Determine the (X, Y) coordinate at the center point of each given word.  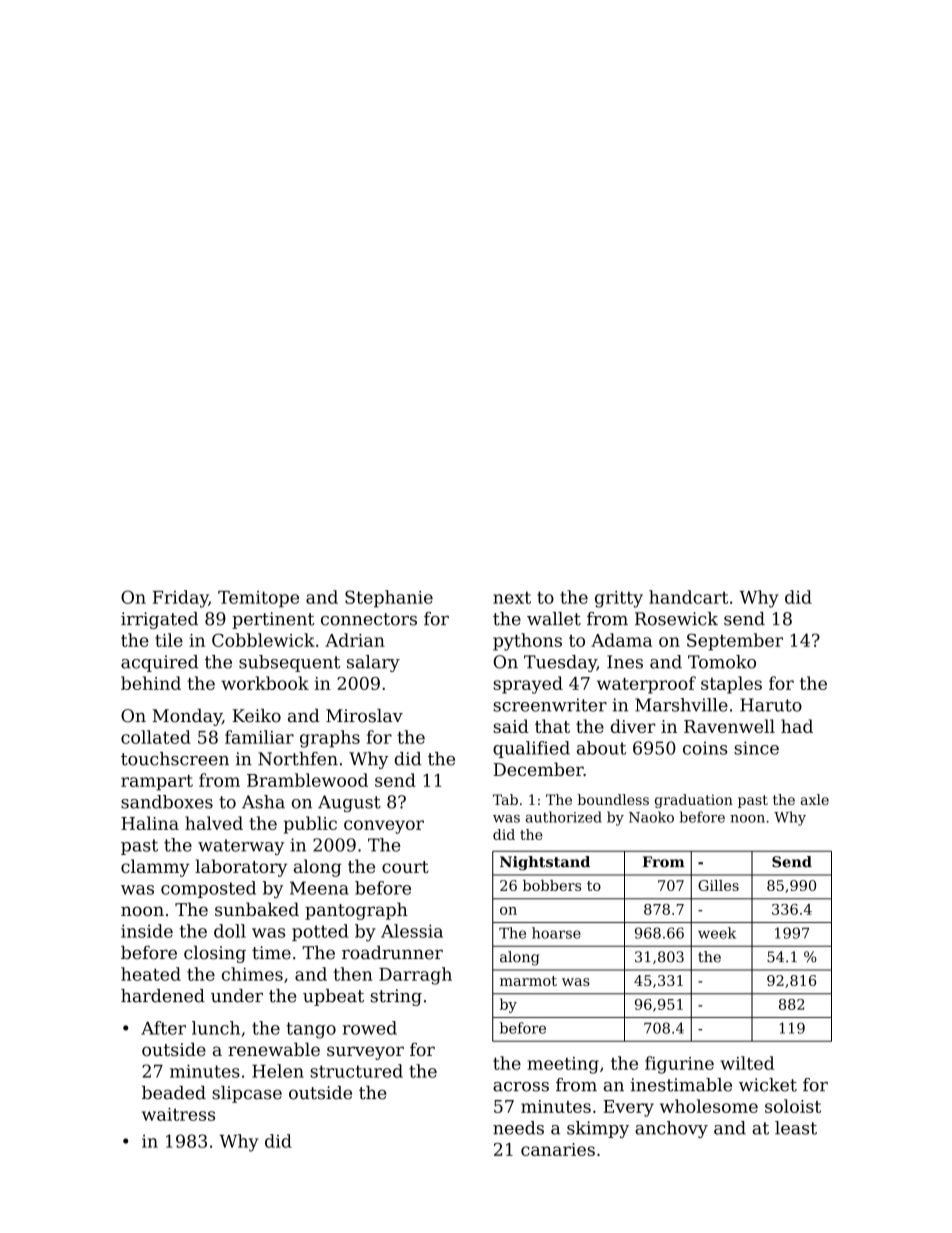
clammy (155, 868)
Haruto (771, 705)
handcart (688, 597)
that (552, 726)
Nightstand (545, 863)
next (512, 597)
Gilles (718, 885)
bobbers (552, 885)
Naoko (651, 817)
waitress (178, 1114)
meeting (563, 1065)
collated (156, 737)
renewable (274, 1049)
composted (208, 889)
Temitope (258, 599)
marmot (528, 981)
